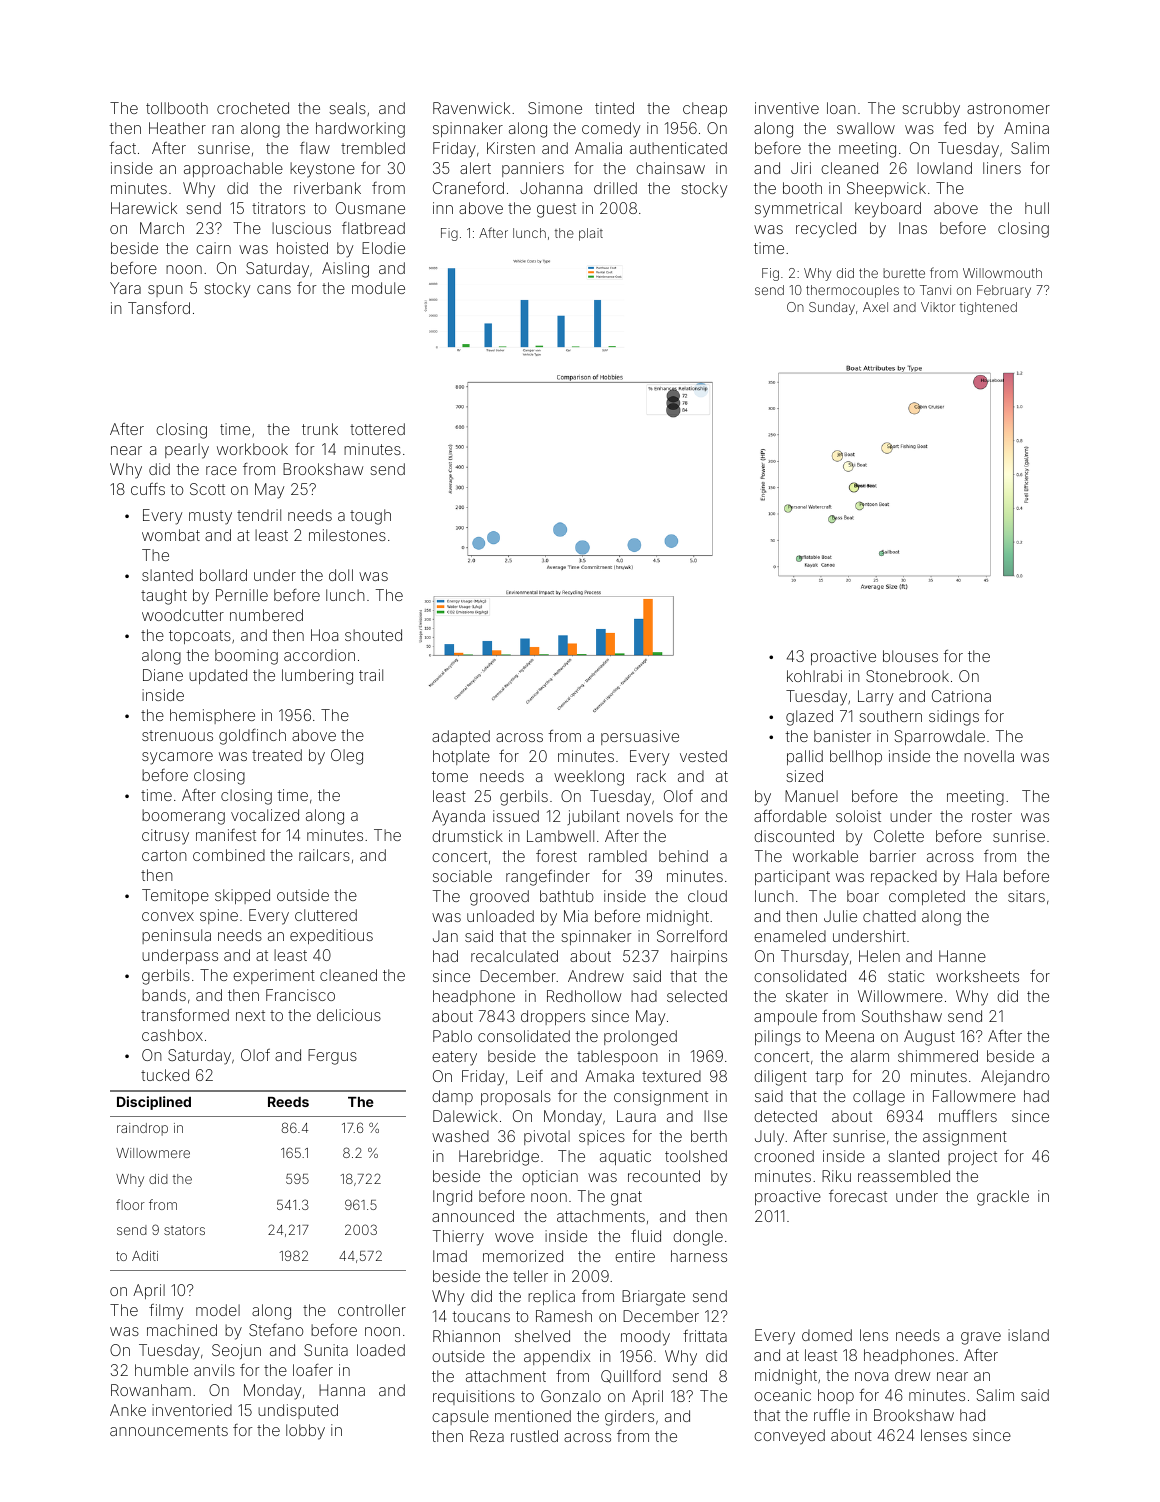 The height and width of the page is (1502, 1160). Describe the element at coordinates (906, 976) in the page. I see `static` at that location.
